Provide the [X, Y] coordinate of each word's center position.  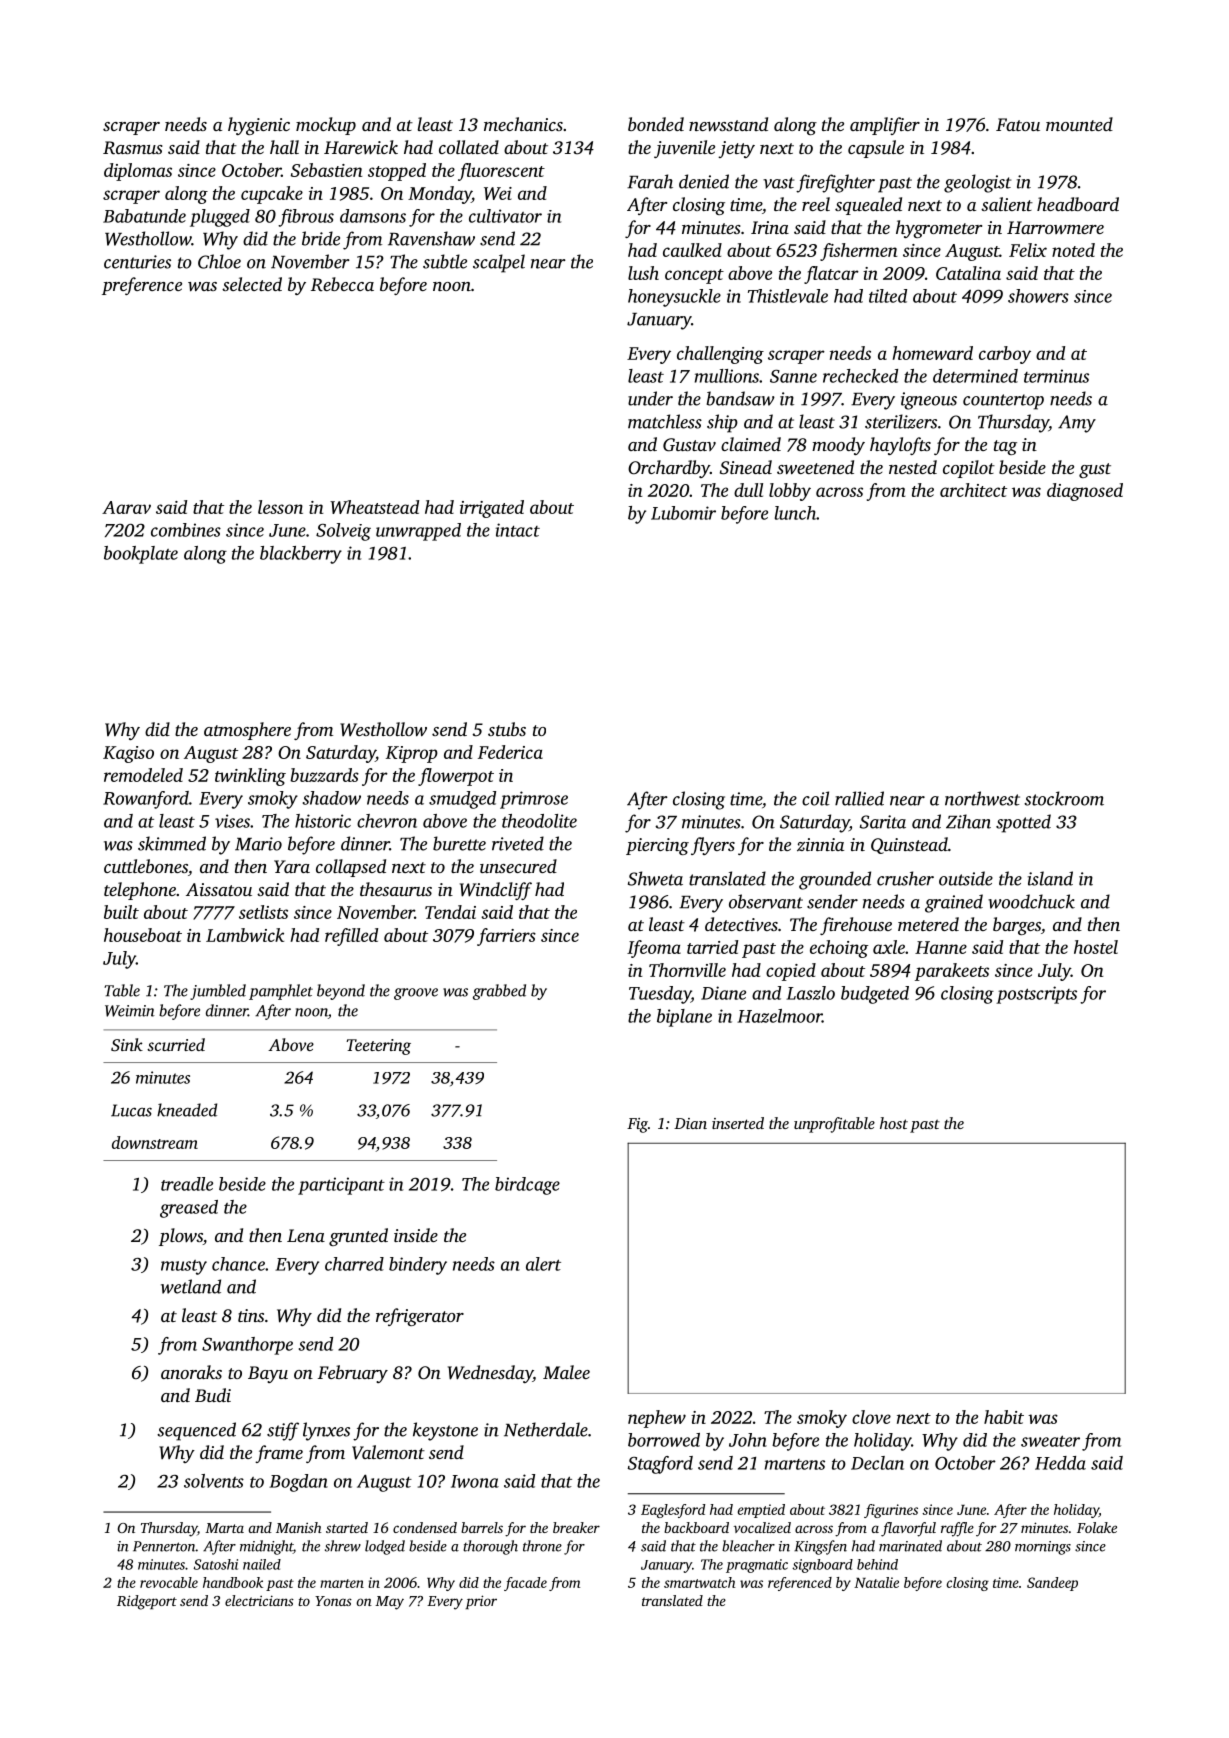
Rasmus [133, 148]
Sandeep [1052, 1584]
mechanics [523, 124]
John [748, 1440]
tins [251, 1315]
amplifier [885, 126]
